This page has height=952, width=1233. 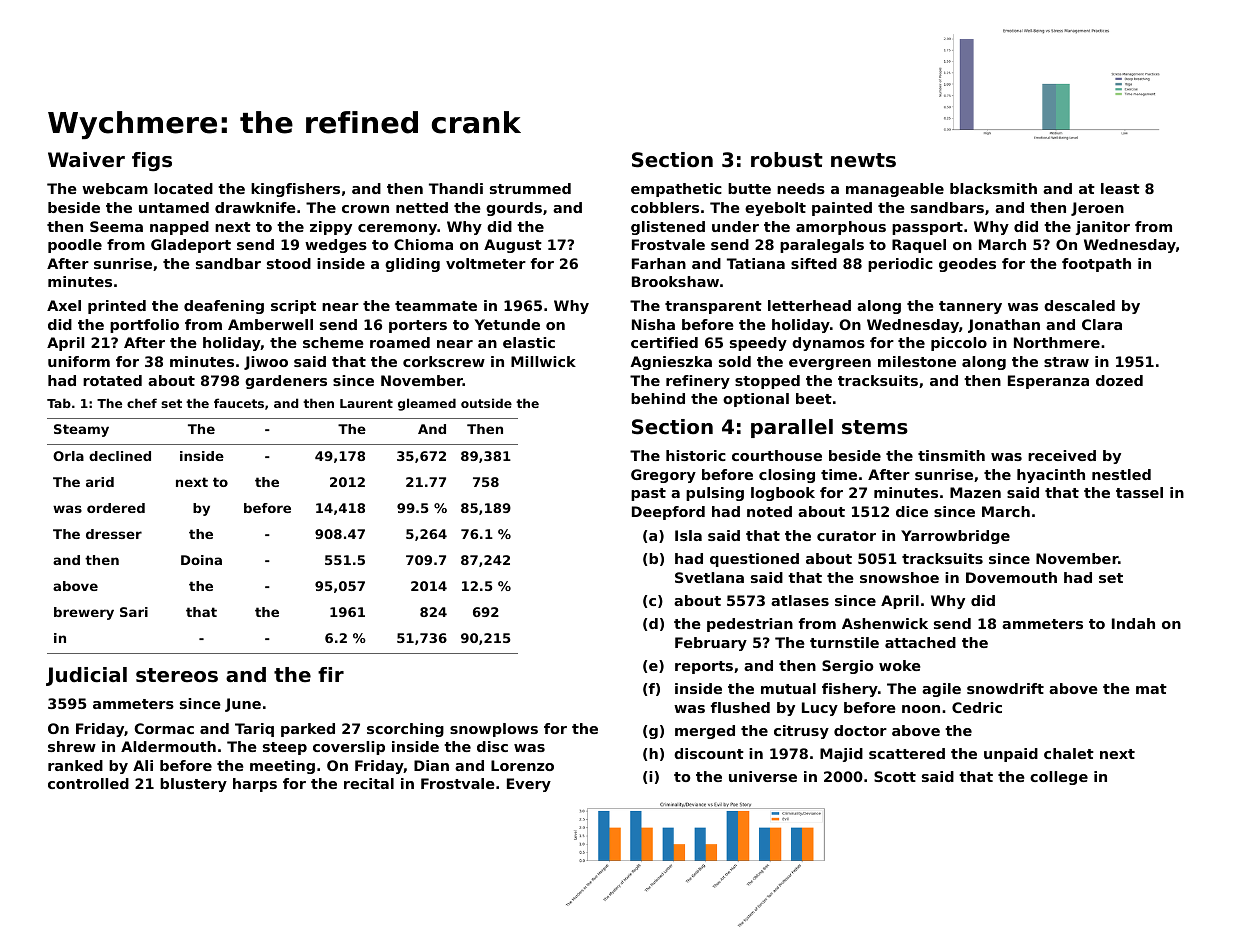 I want to click on harps, so click(x=255, y=785).
